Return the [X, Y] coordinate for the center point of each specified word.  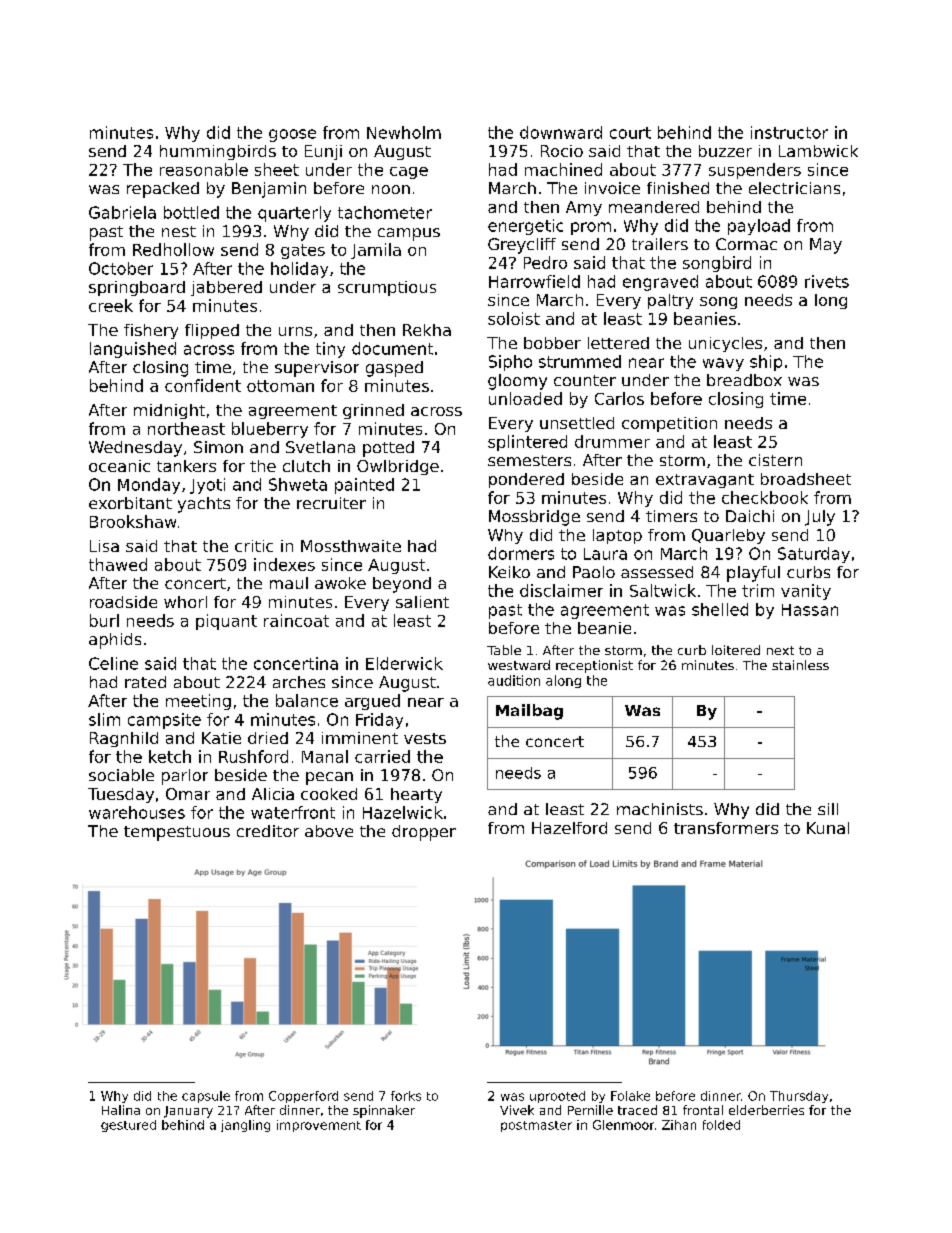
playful [753, 574]
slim [104, 719]
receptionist [594, 666]
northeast [186, 428]
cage [409, 173]
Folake [630, 1096]
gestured [128, 1126]
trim [758, 590]
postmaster [536, 1126]
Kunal [828, 828]
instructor [789, 132]
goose [292, 135]
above [329, 831]
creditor [268, 831]
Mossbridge [534, 518]
